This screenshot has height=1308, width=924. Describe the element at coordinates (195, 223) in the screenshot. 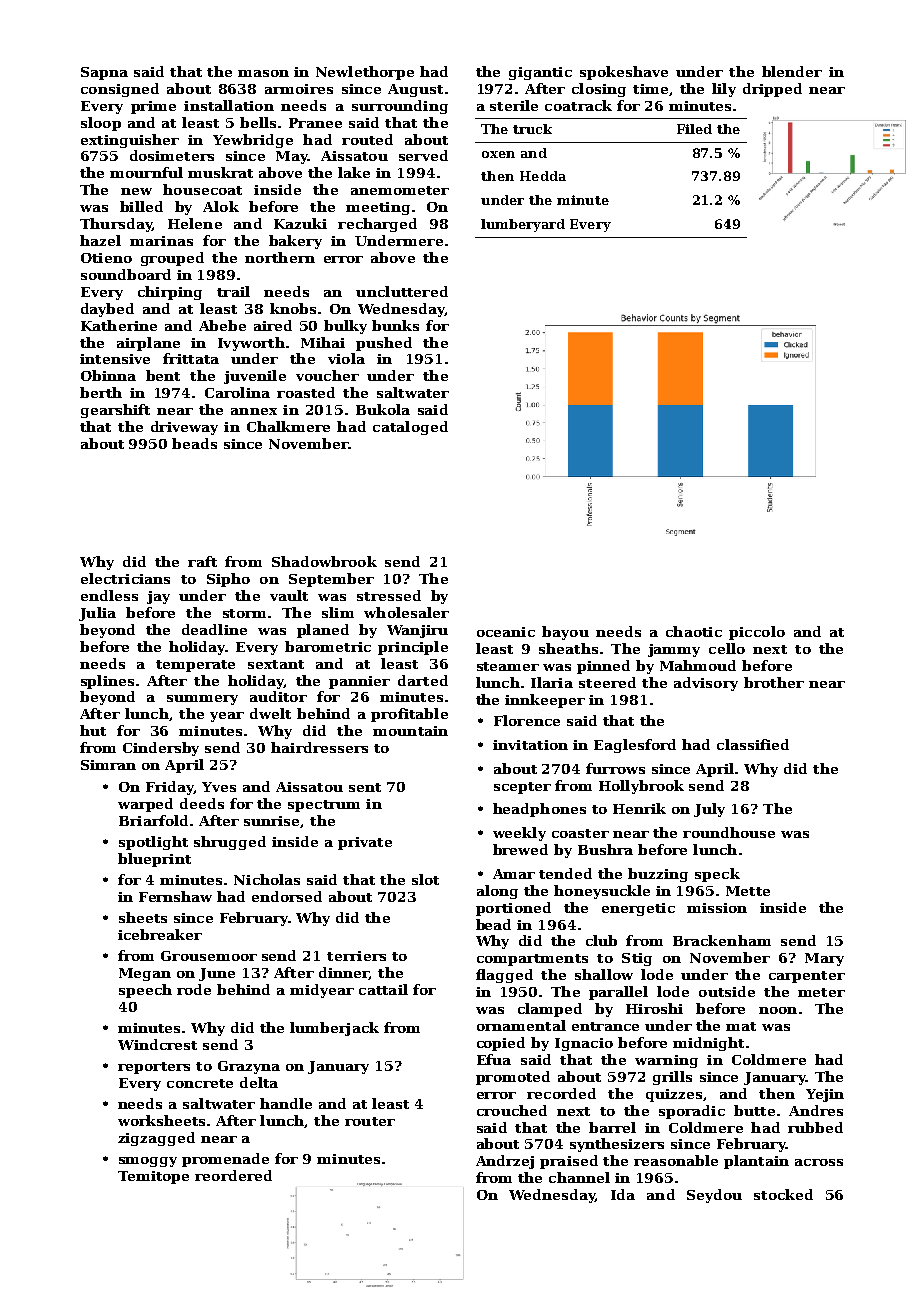

I see `Helene` at that location.
